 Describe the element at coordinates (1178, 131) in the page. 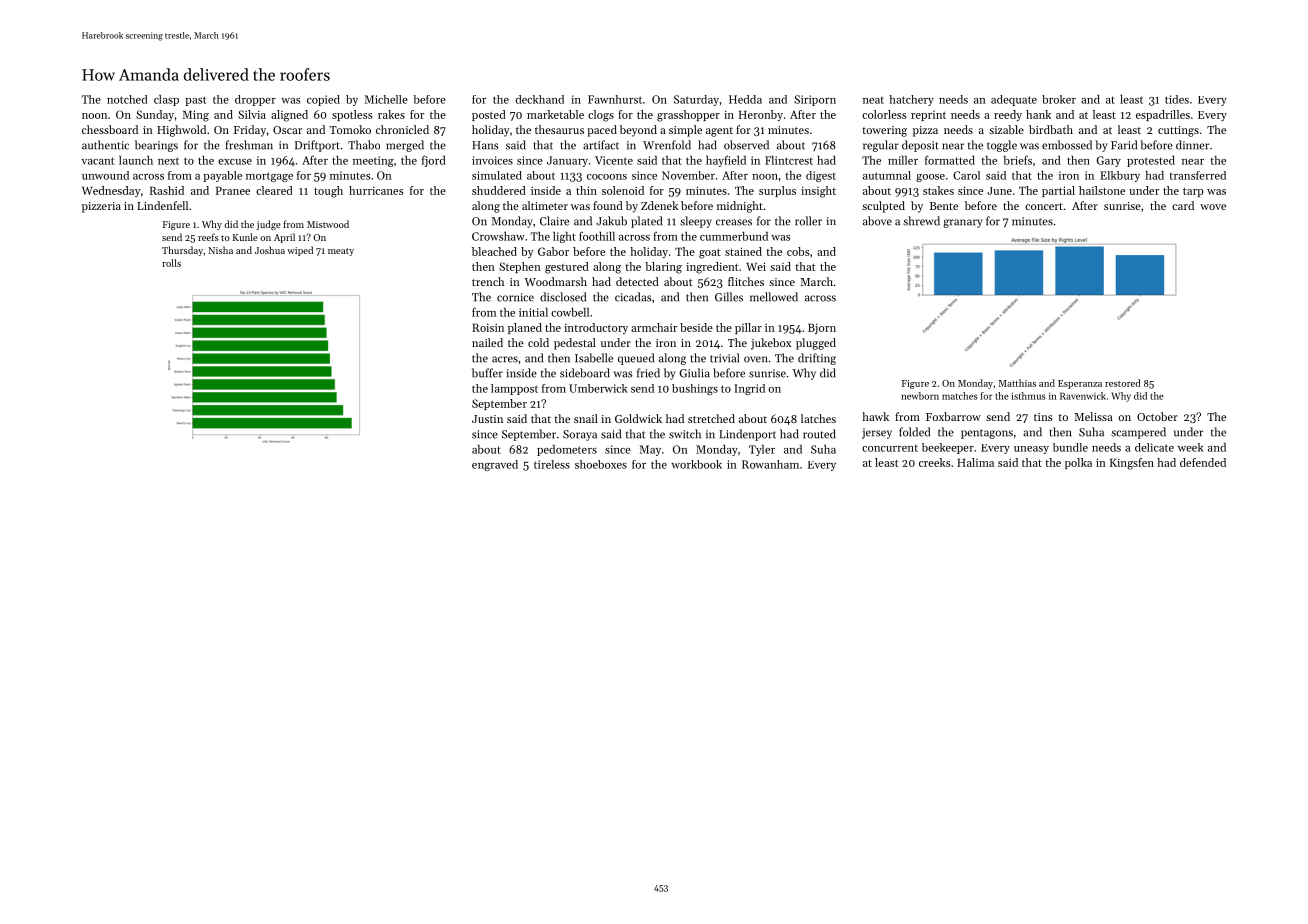

I see `cuttings` at that location.
